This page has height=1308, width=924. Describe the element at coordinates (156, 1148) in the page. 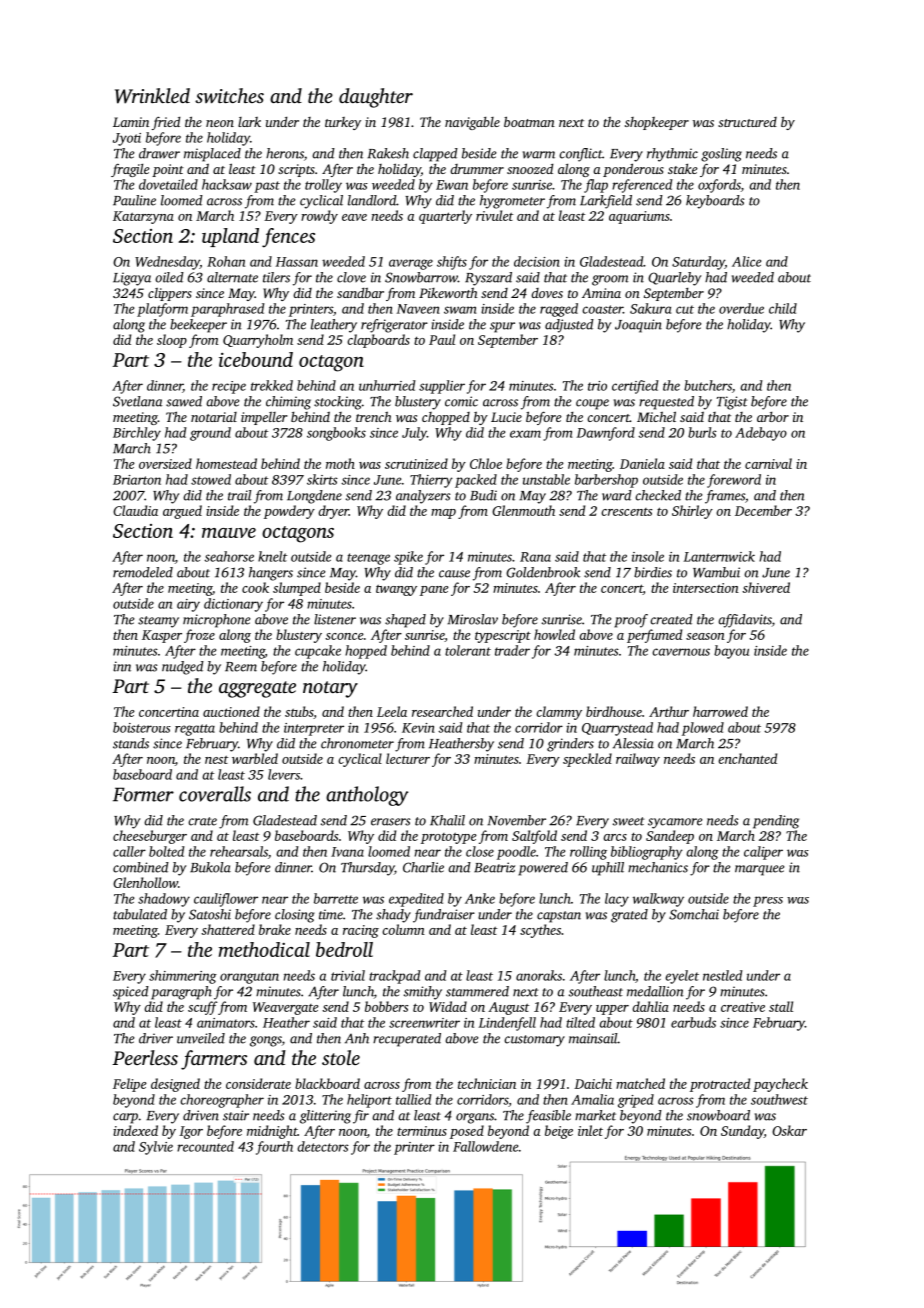

I see `Sylvie` at that location.
